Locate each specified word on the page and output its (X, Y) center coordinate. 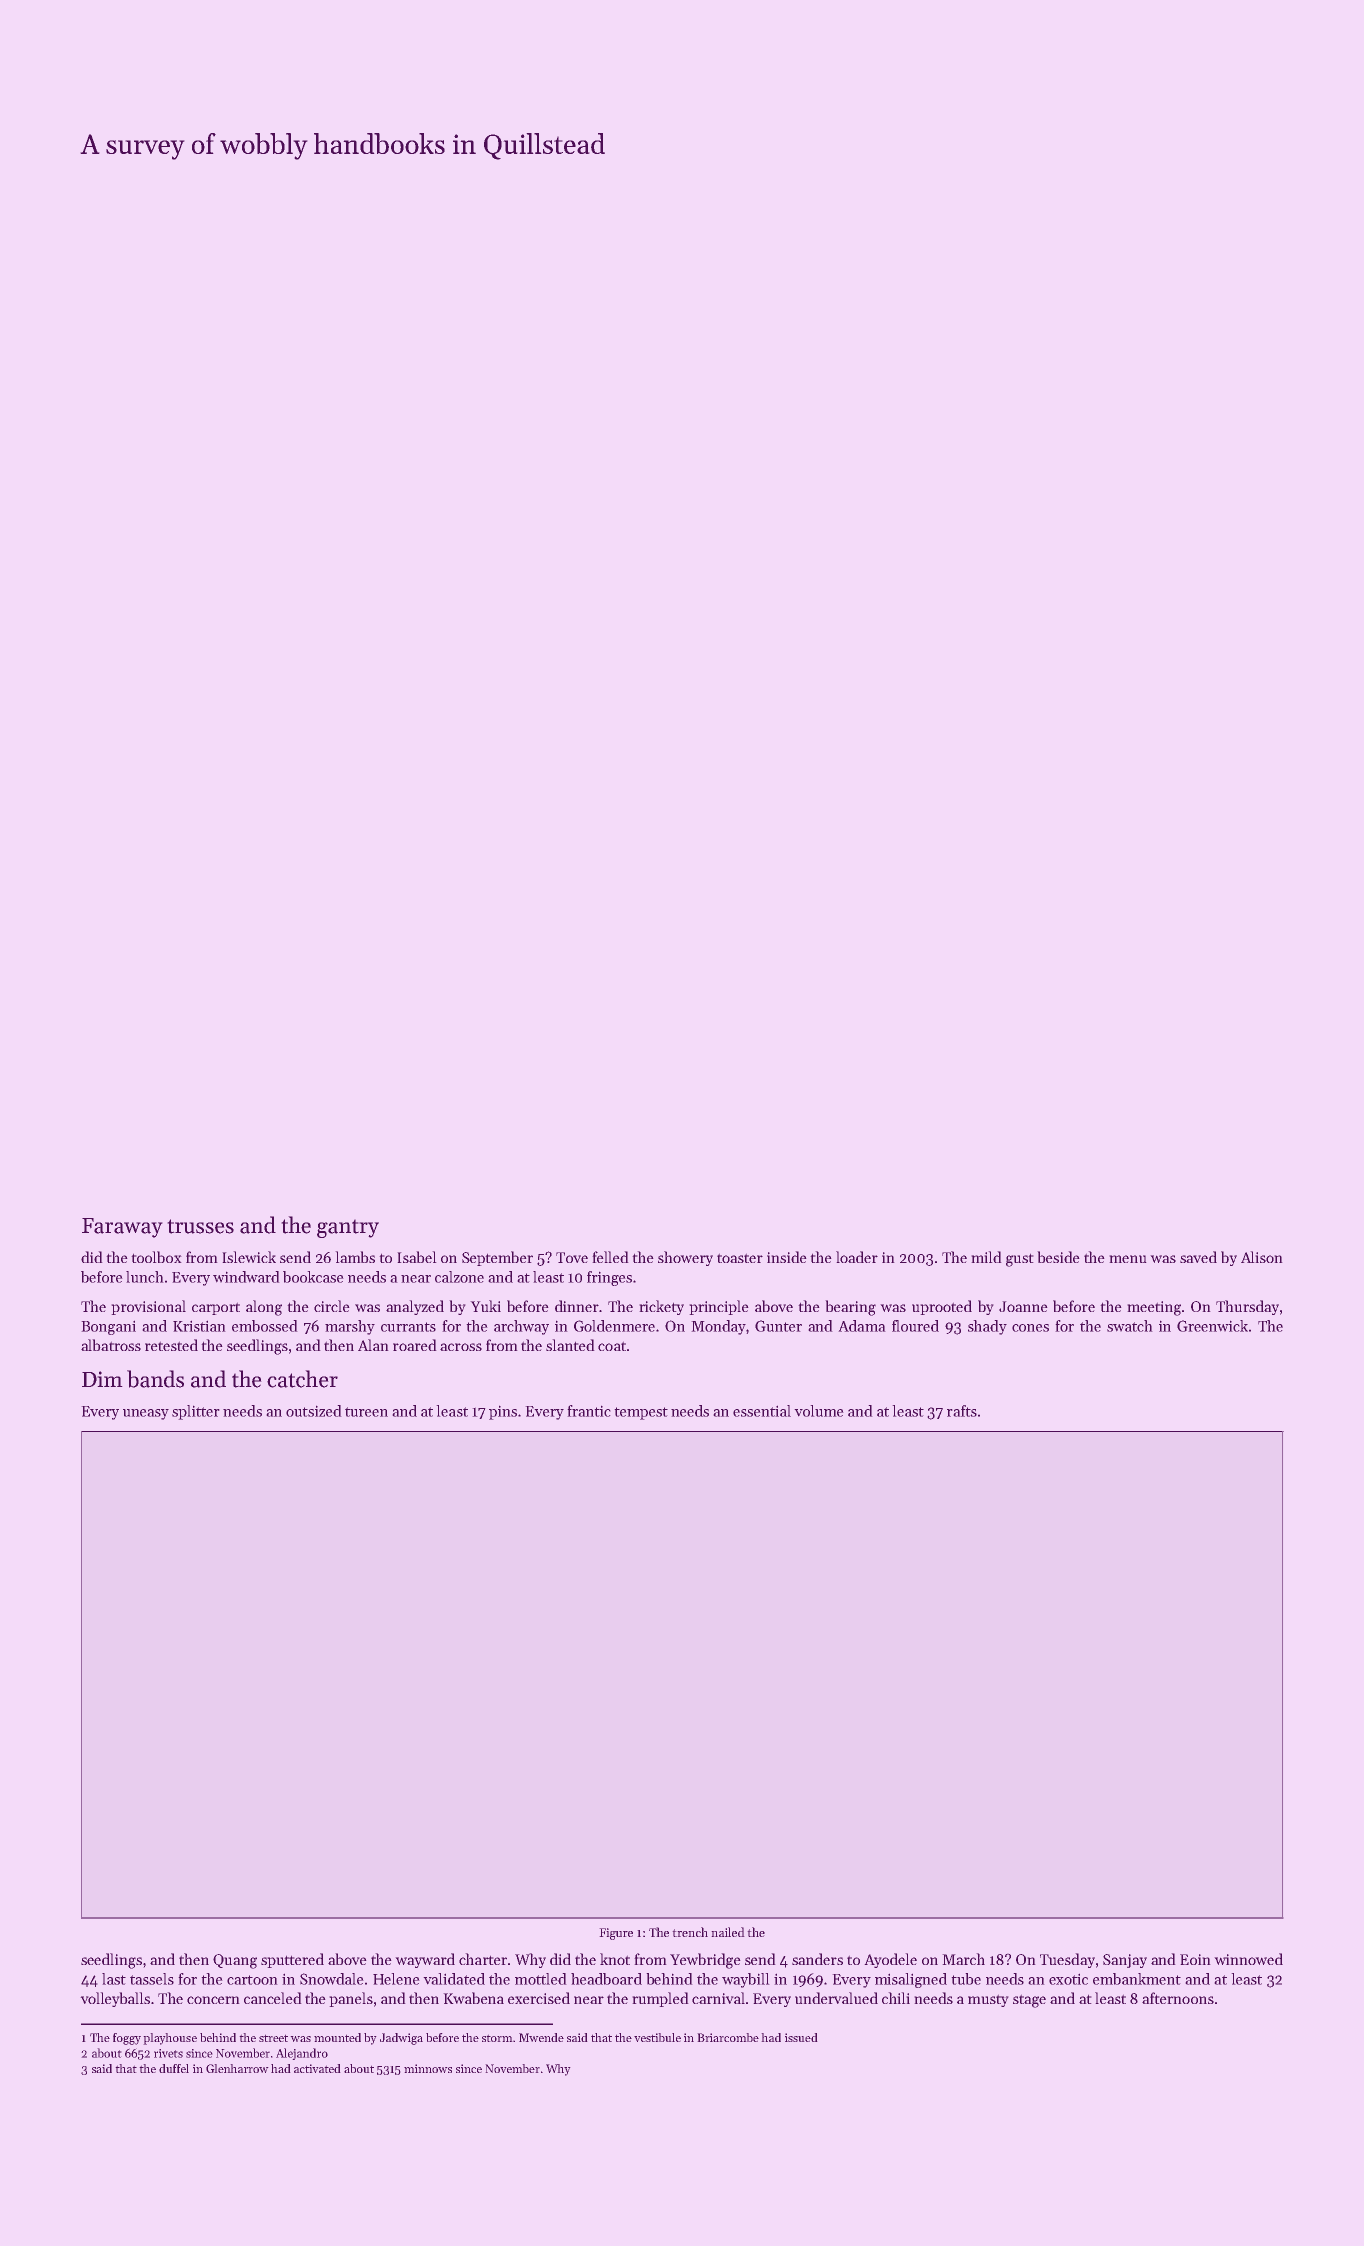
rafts (962, 1411)
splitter (196, 1412)
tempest (641, 1413)
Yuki (485, 1306)
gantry (348, 1228)
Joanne (1023, 1306)
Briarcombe (728, 2037)
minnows (428, 2068)
